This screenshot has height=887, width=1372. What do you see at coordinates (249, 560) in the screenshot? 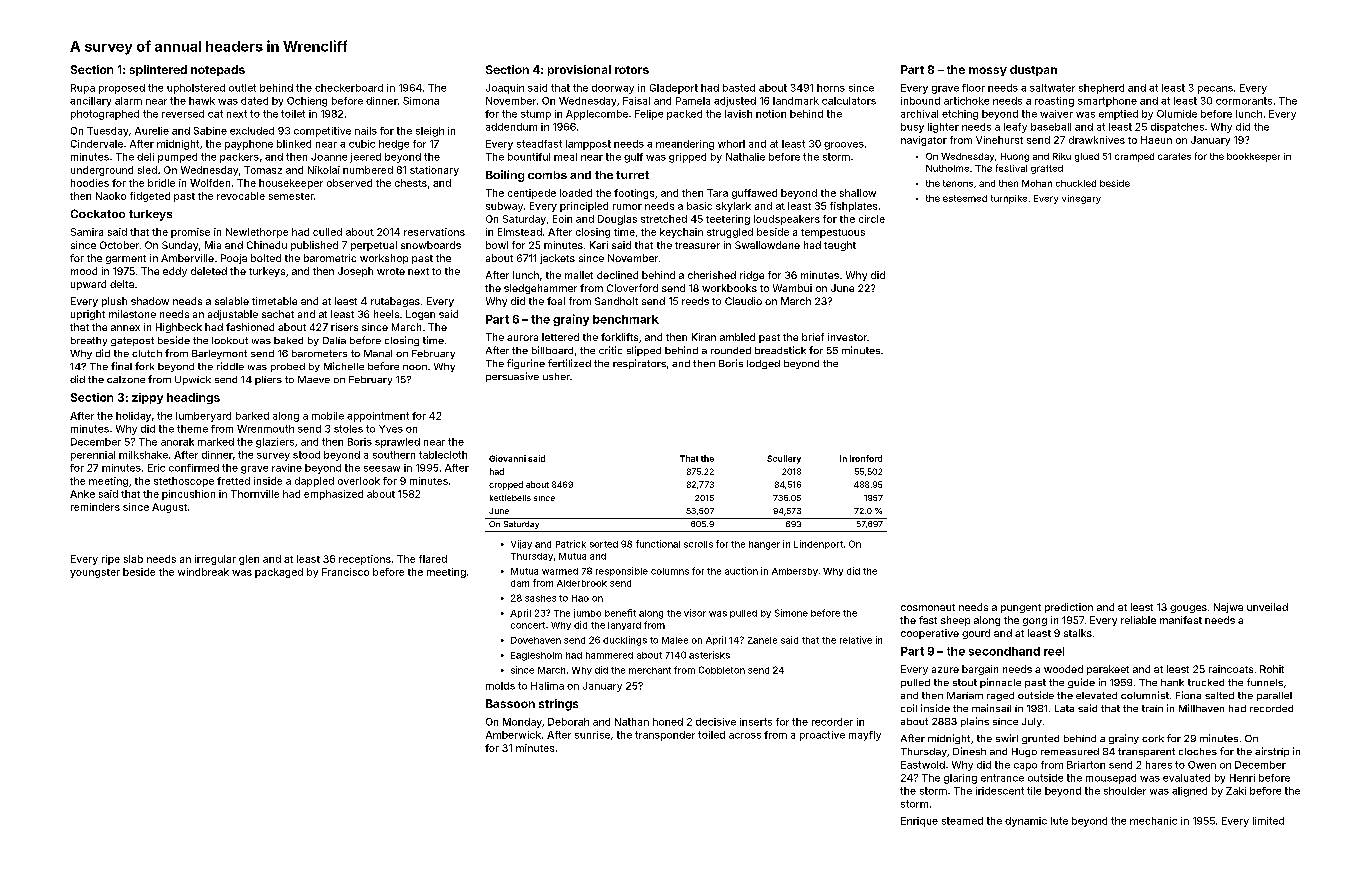
I see `glen` at bounding box center [249, 560].
